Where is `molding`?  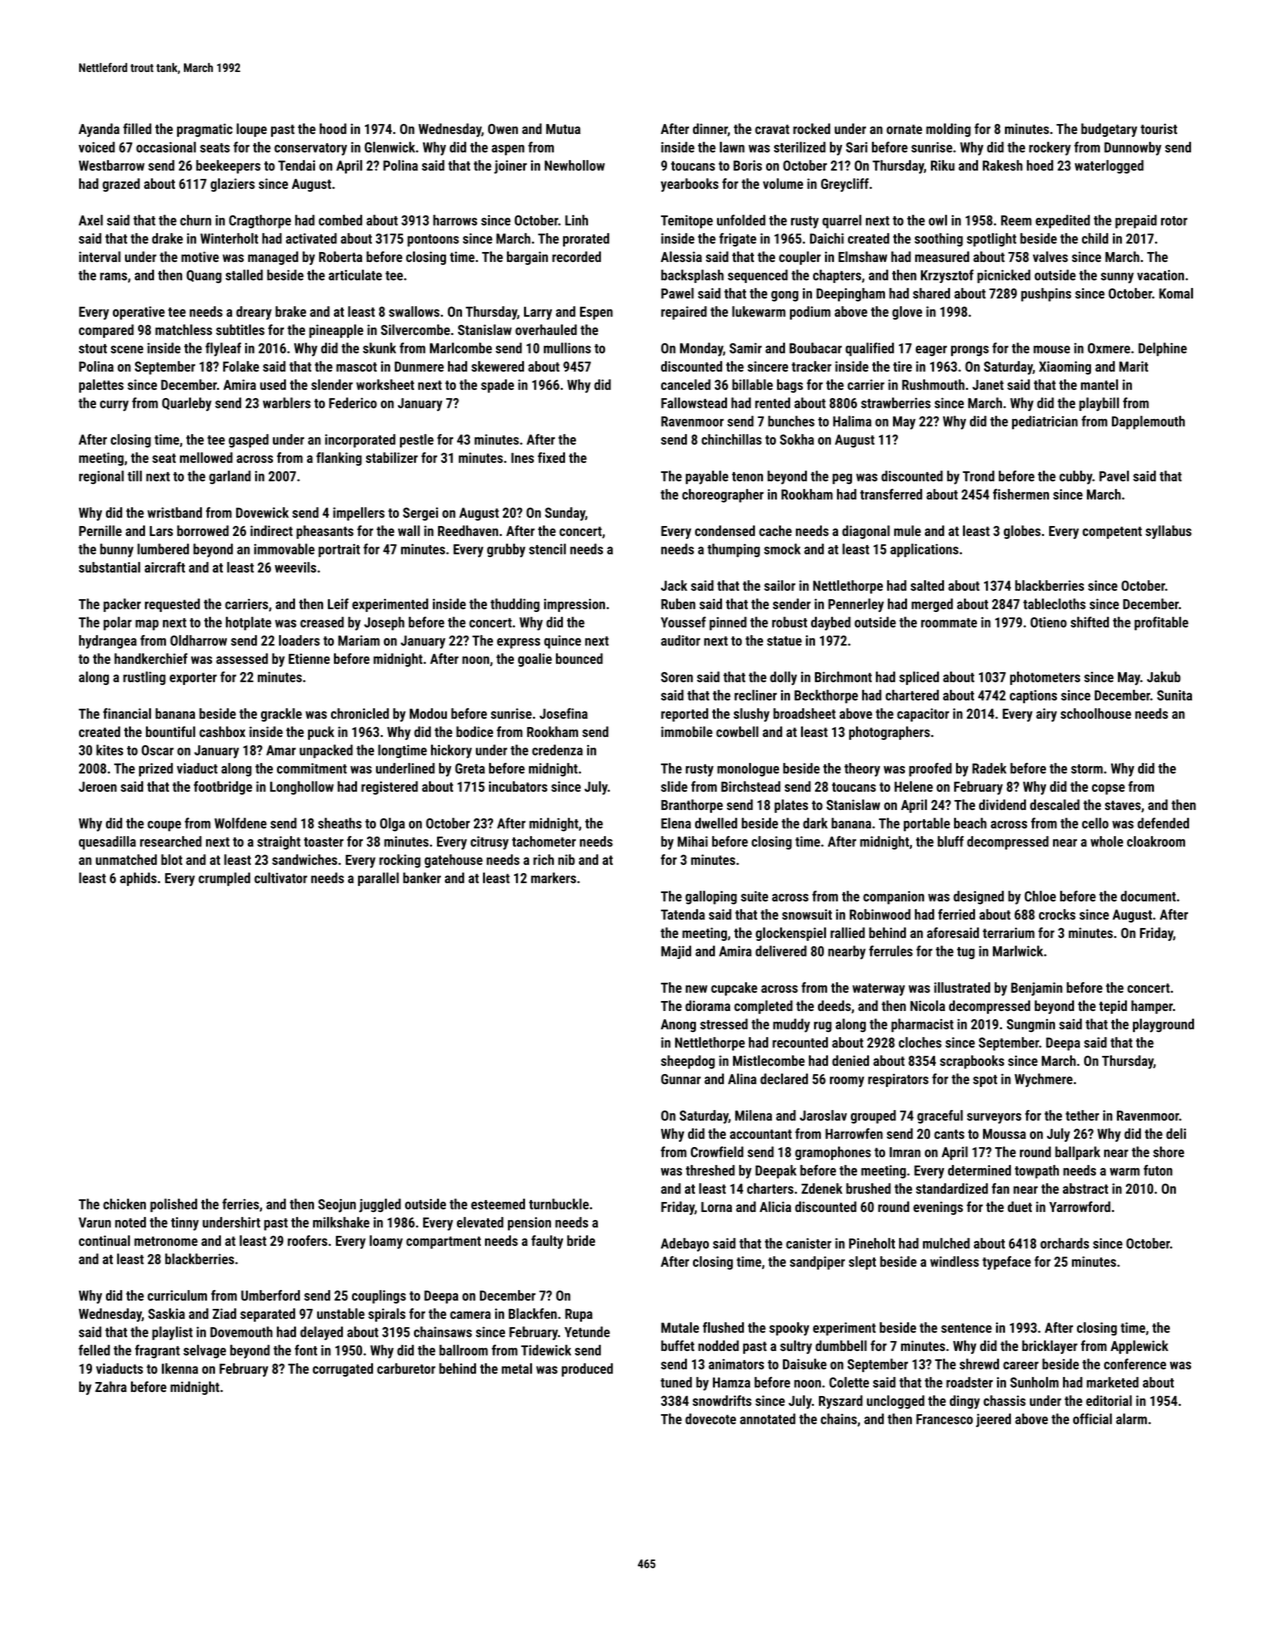 molding is located at coordinates (948, 130).
